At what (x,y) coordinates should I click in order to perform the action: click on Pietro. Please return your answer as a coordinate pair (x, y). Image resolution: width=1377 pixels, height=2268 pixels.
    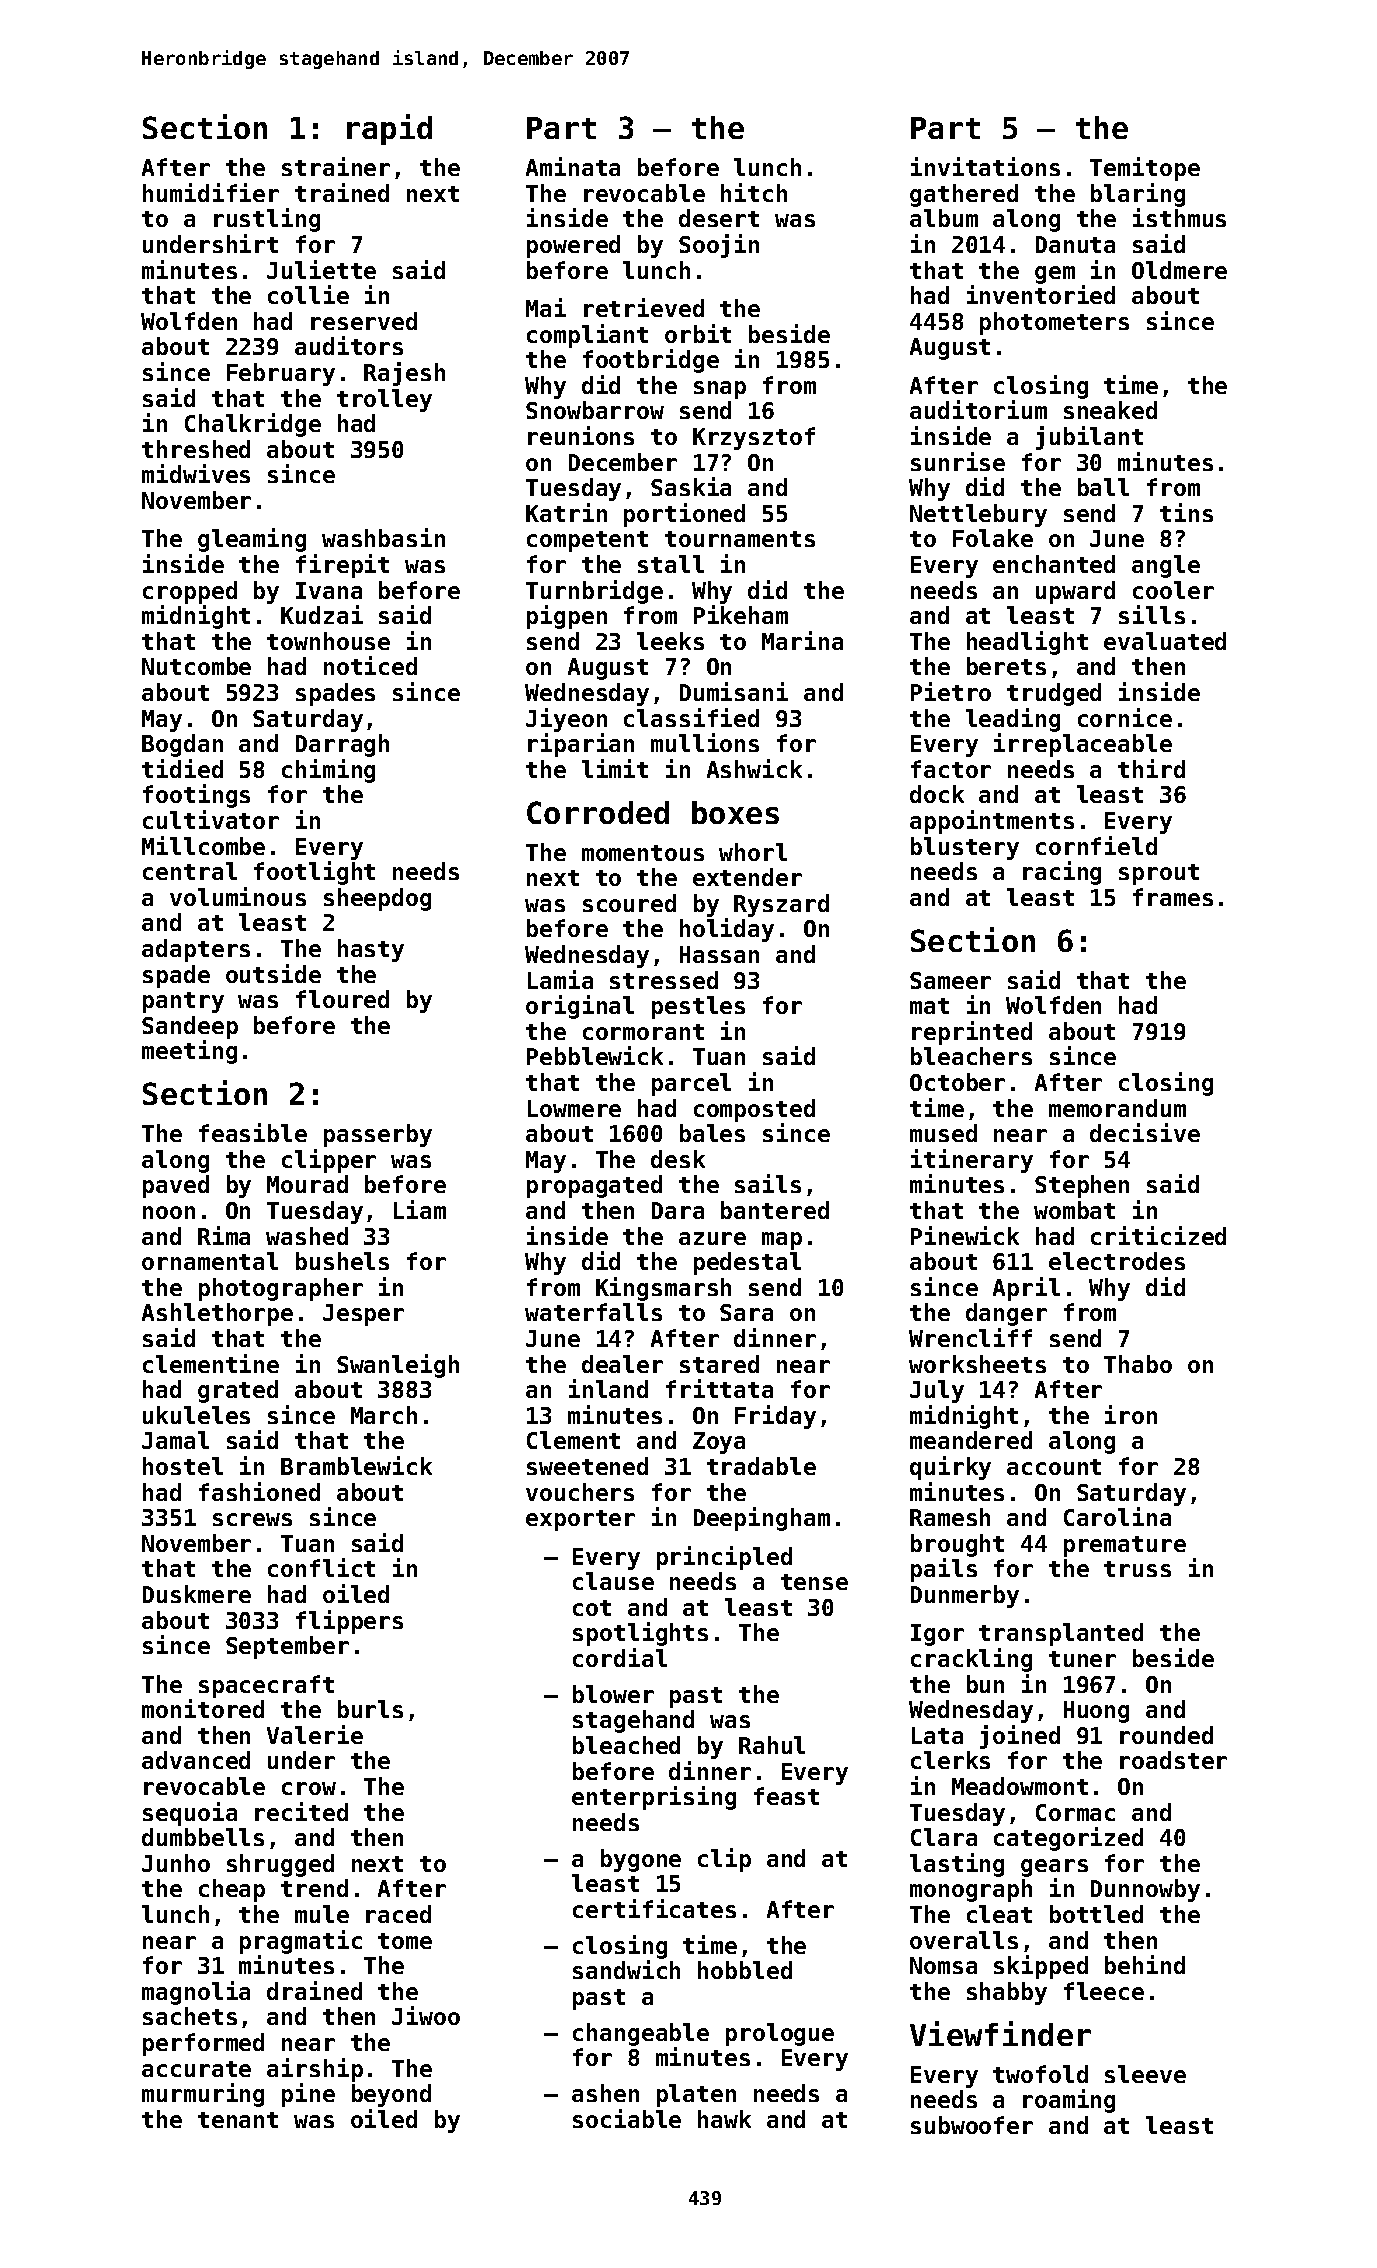
    Looking at the image, I should click on (951, 691).
